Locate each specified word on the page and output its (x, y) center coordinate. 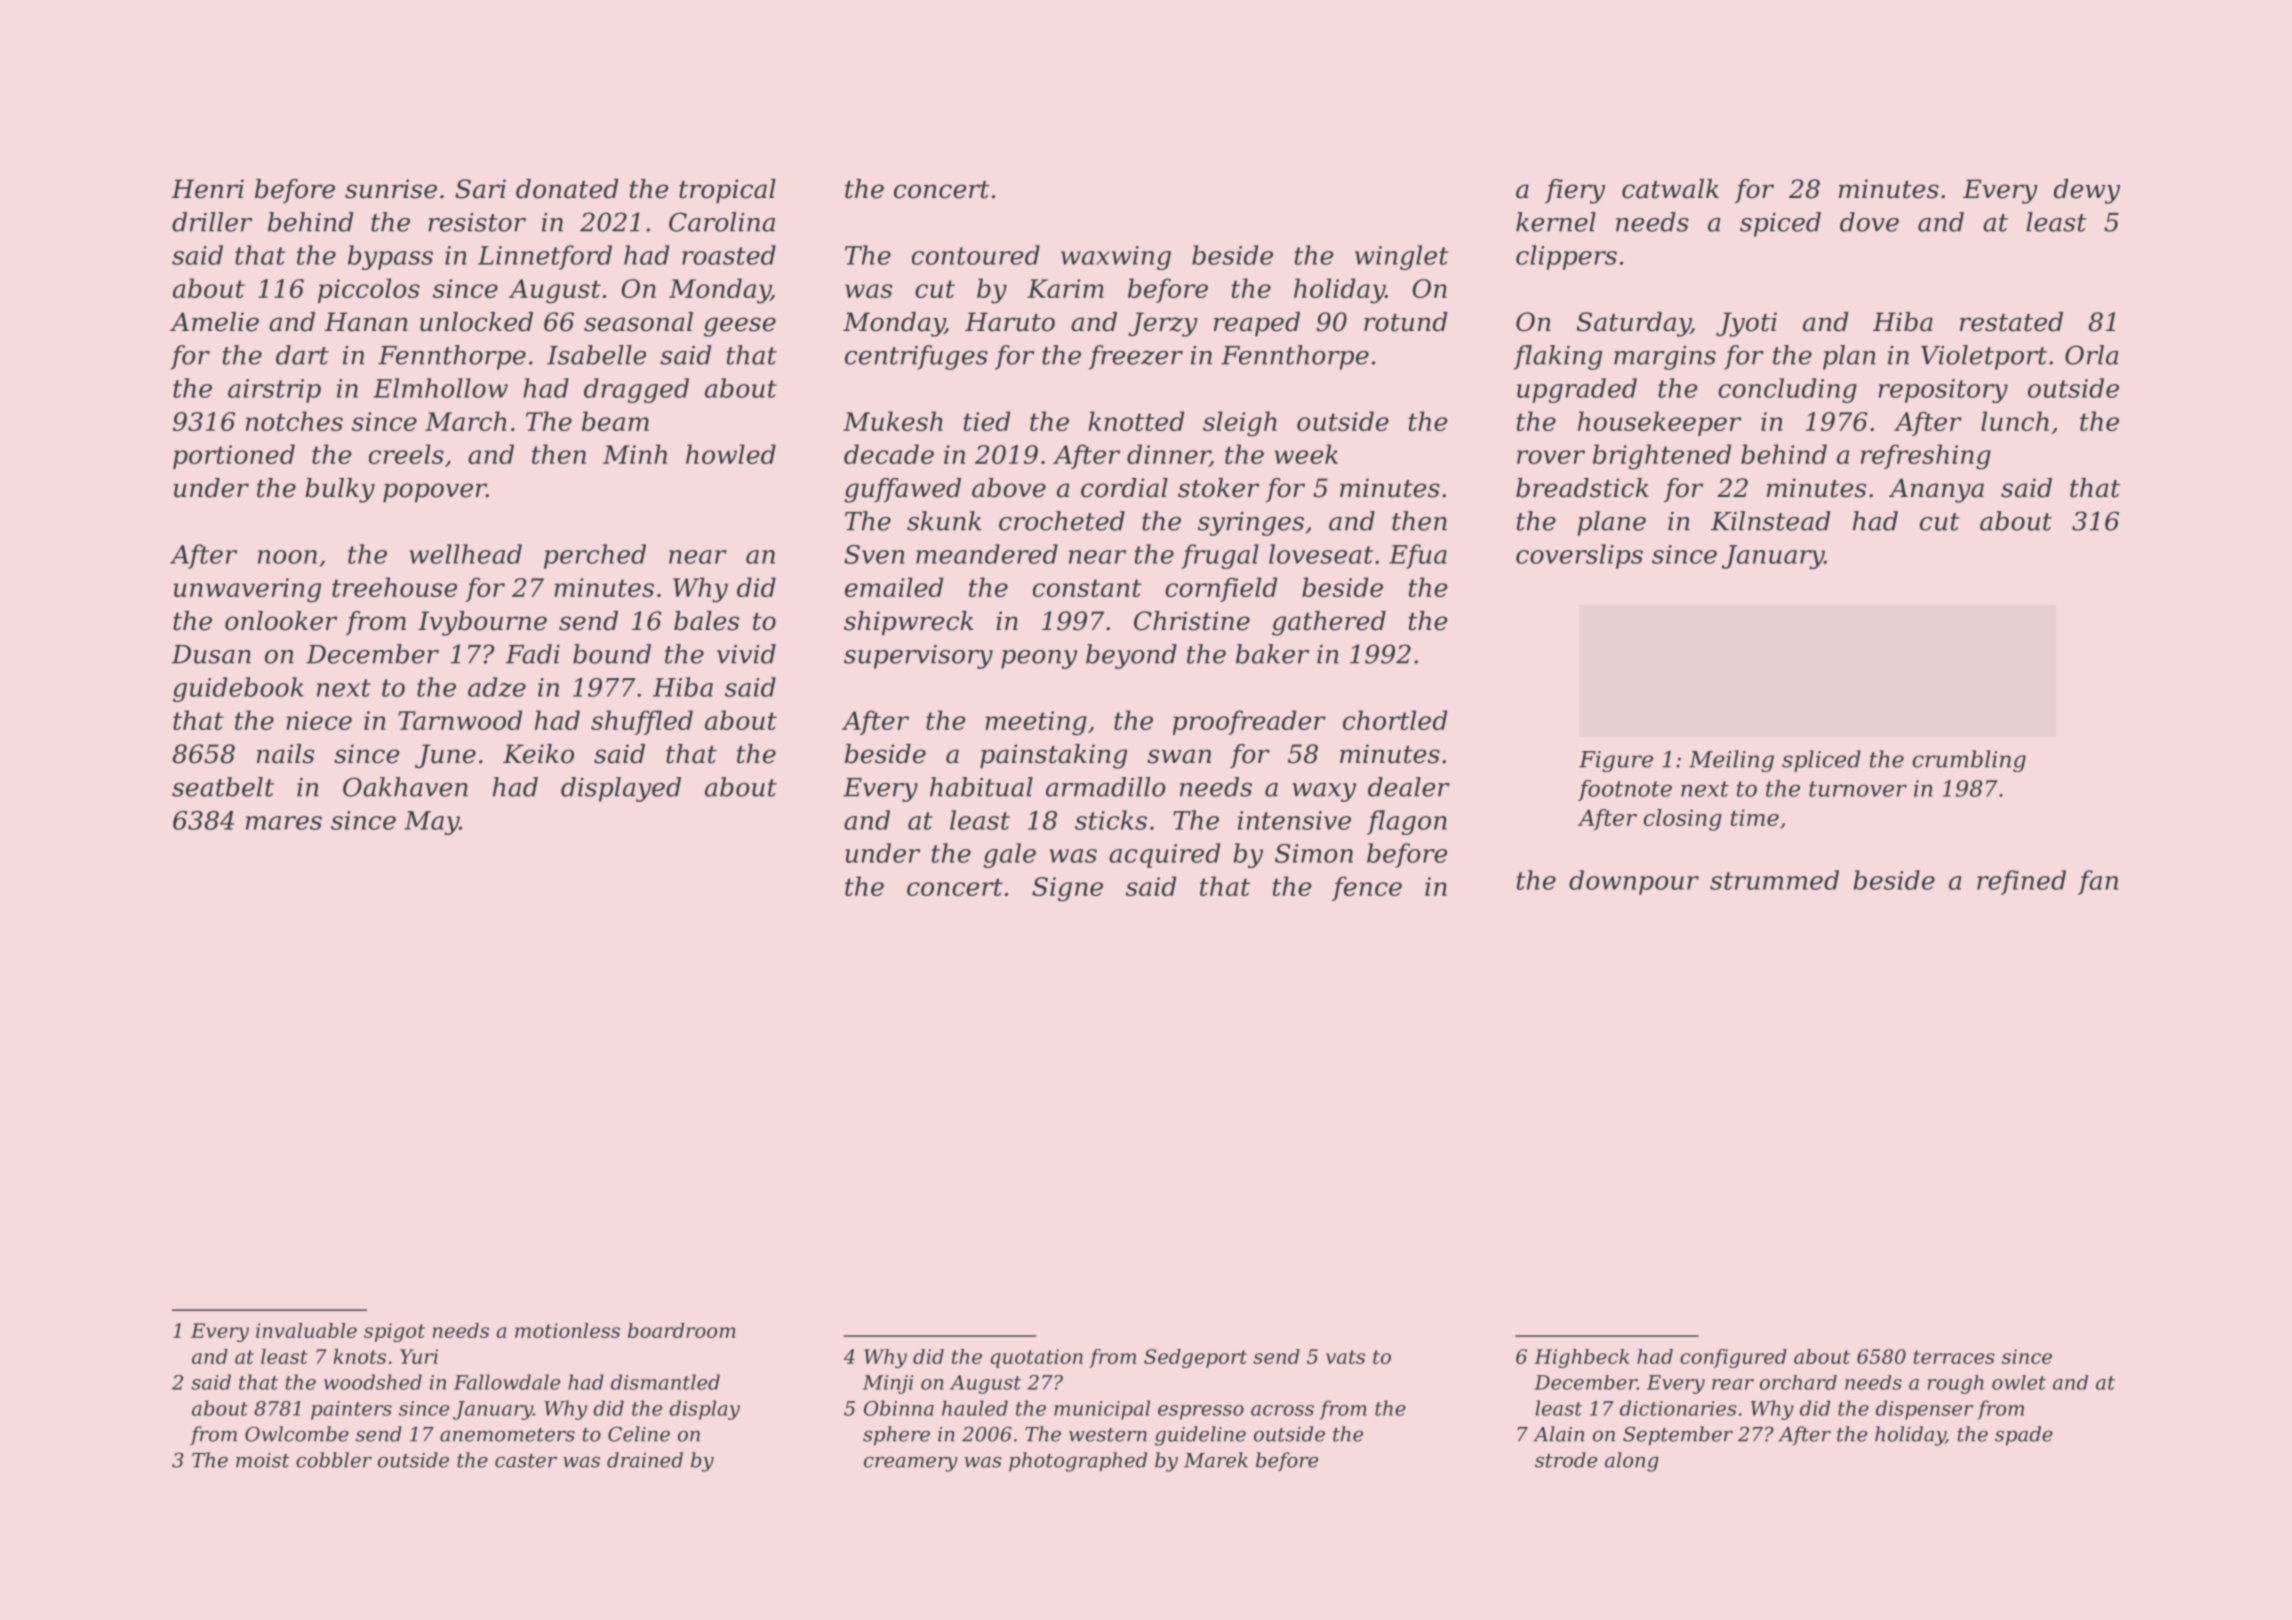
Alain (1558, 1434)
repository (1943, 391)
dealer (1409, 787)
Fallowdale (507, 1382)
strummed (1774, 880)
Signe (1067, 889)
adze (497, 687)
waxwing (1116, 258)
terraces (1954, 1357)
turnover (1858, 789)
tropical (727, 191)
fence (1367, 888)
